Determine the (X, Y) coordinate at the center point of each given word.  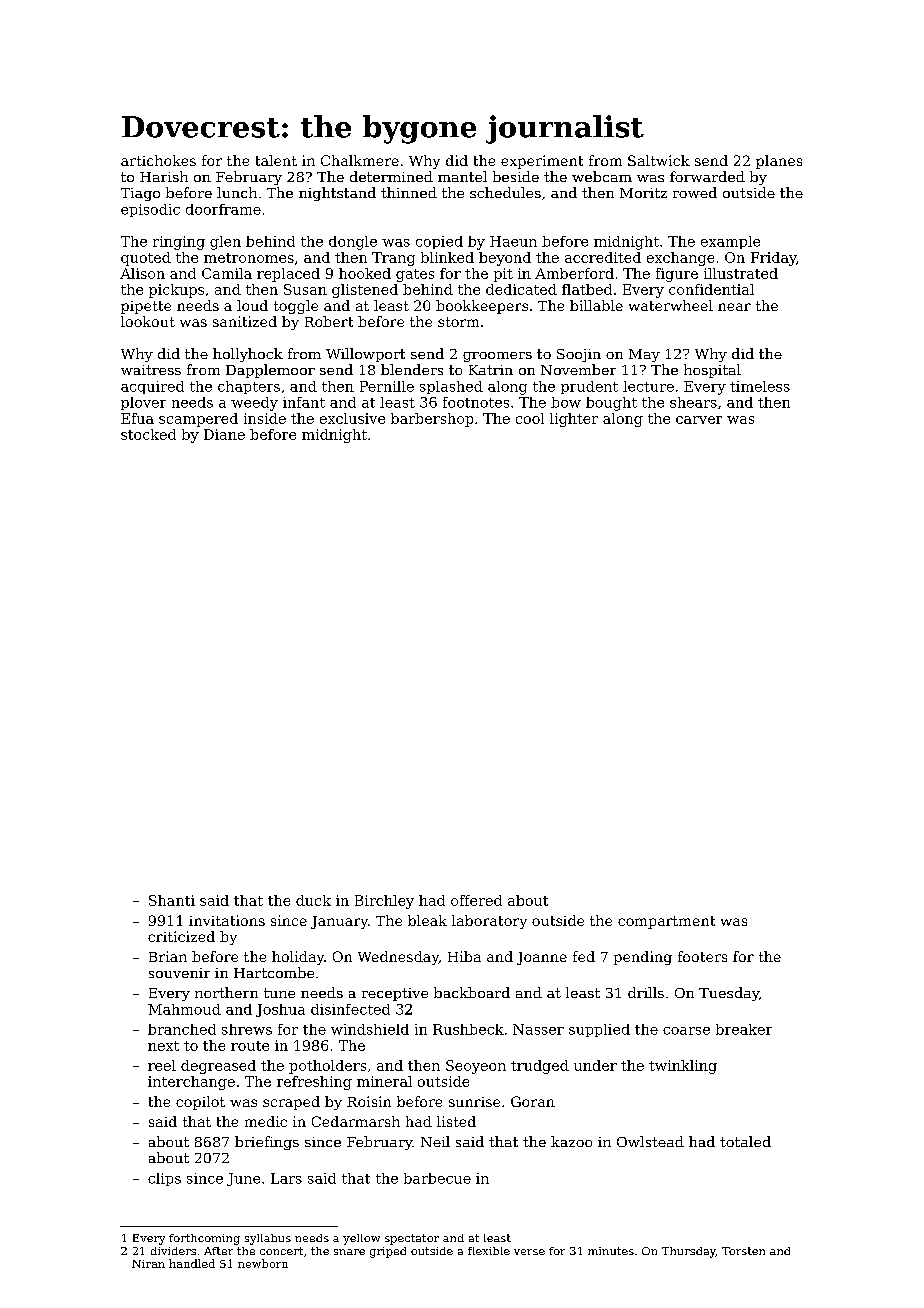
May (644, 355)
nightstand (337, 194)
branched (182, 1029)
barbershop (432, 420)
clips (164, 1179)
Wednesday (398, 958)
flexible (489, 1251)
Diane (224, 434)
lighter (574, 420)
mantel (462, 176)
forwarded (707, 176)
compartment (666, 922)
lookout (148, 321)
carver (699, 420)
